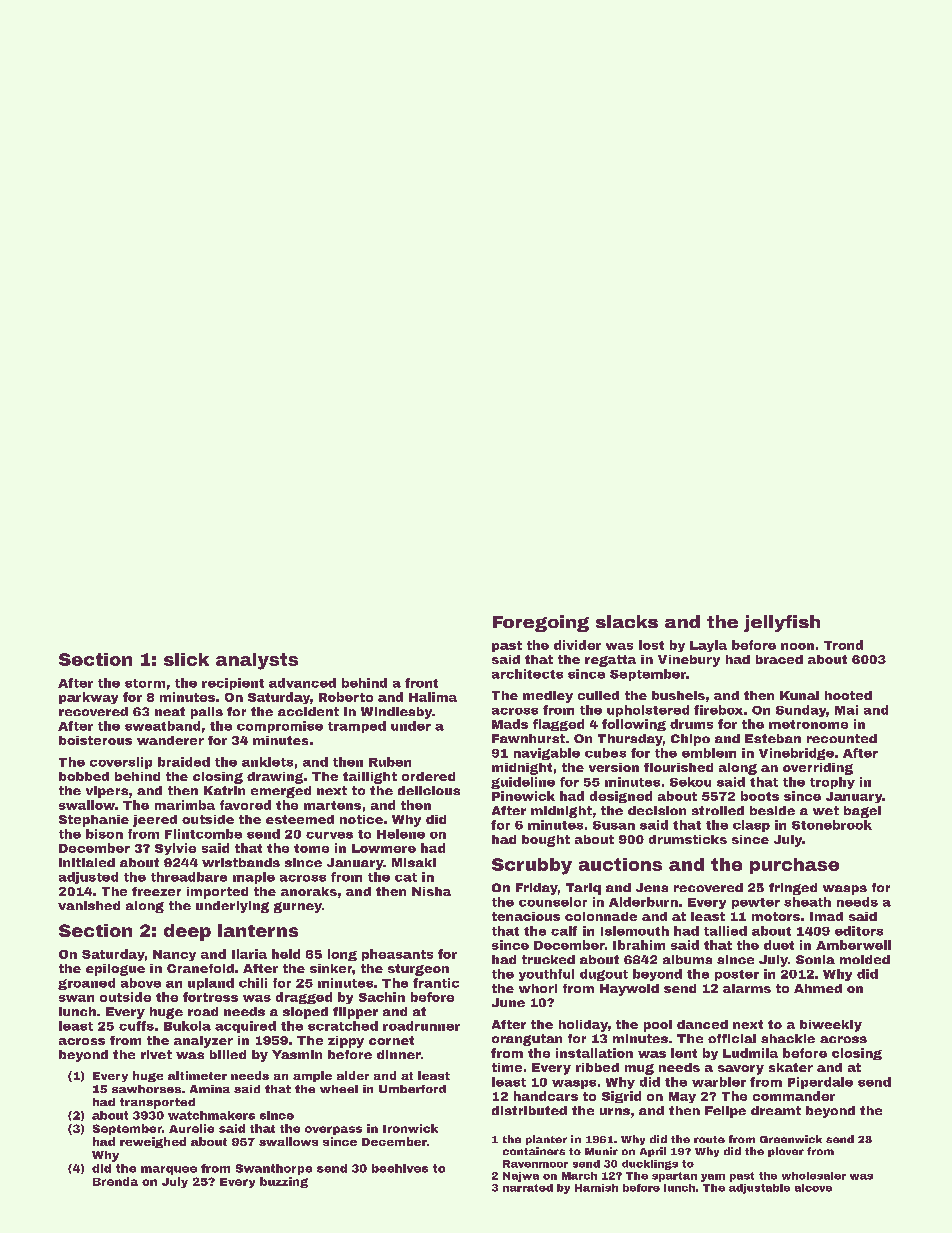  Describe the element at coordinates (210, 997) in the screenshot. I see `fortress` at that location.
